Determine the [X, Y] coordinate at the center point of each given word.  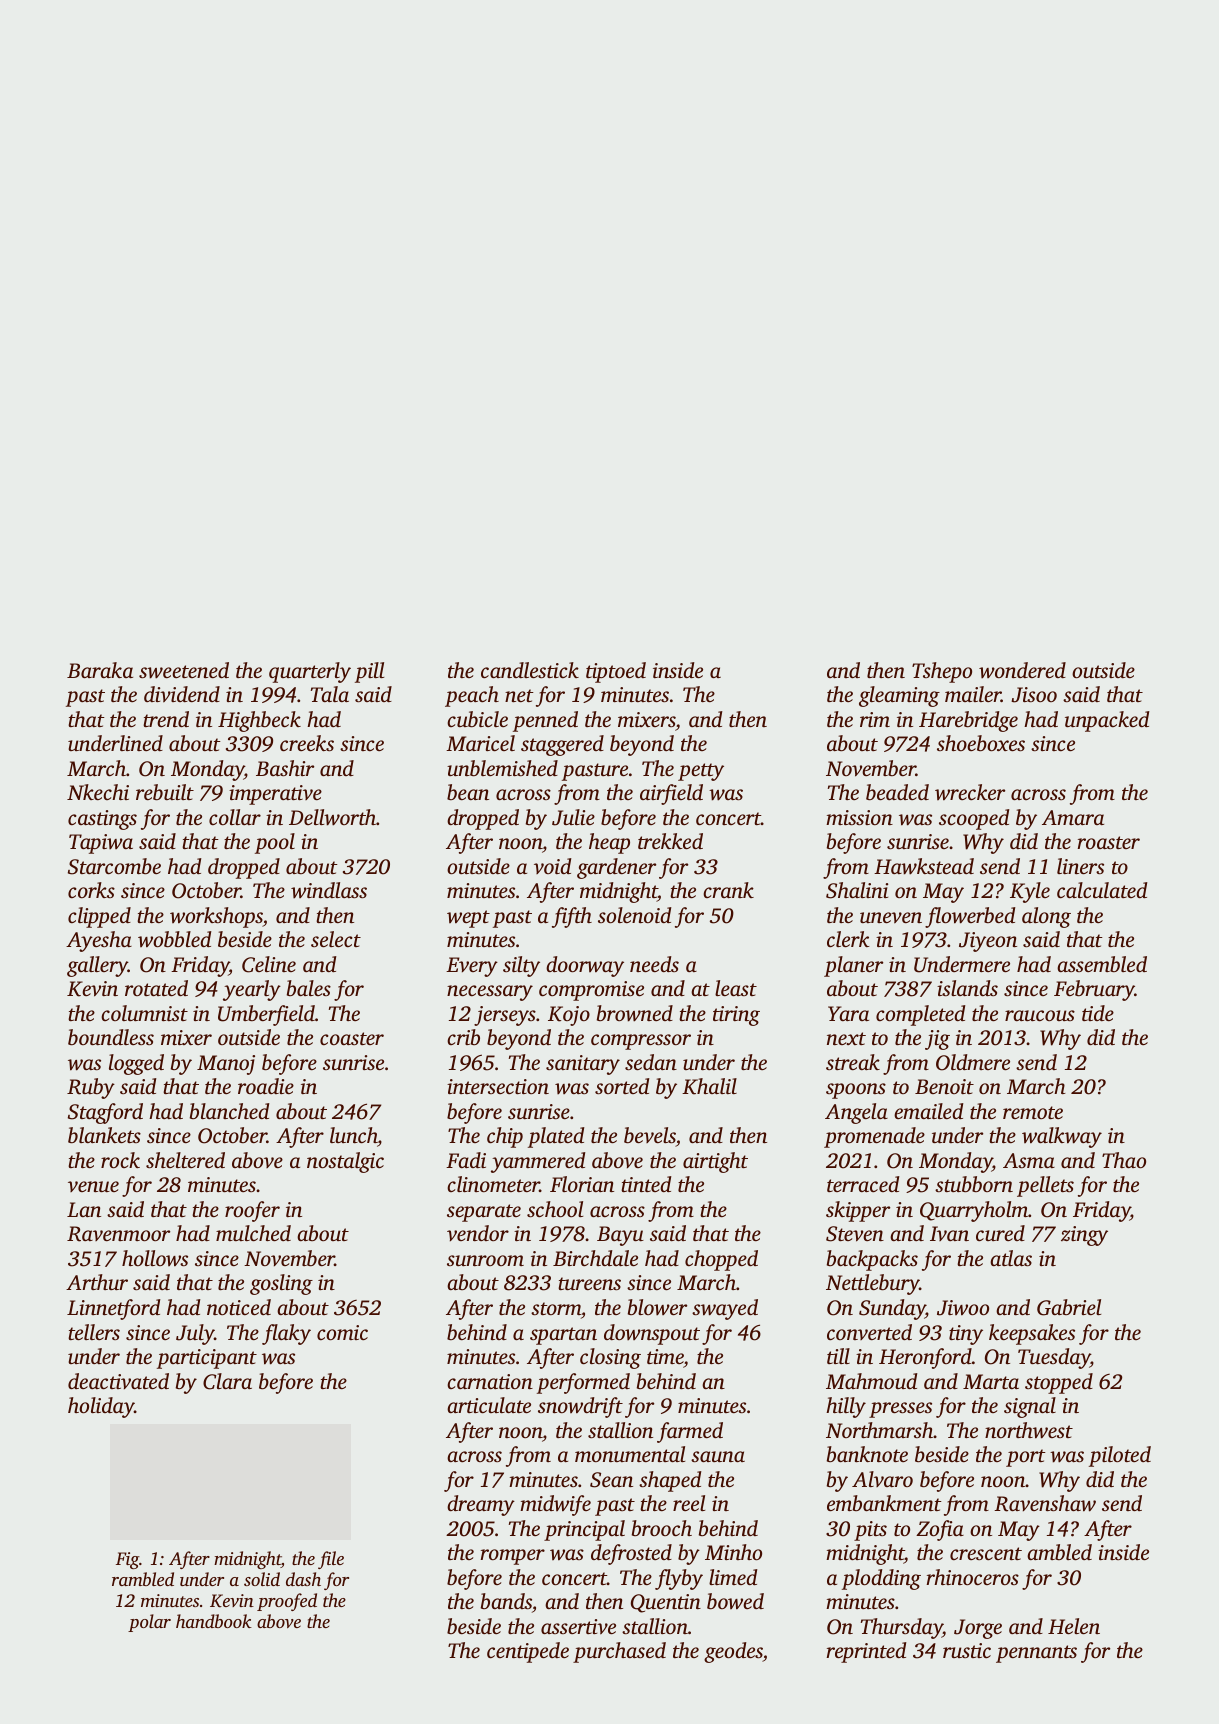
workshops [216, 917]
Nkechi [98, 792]
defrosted [631, 1554]
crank [728, 890]
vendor [478, 1233]
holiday [101, 1407]
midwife [555, 1505]
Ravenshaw [1045, 1503]
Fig [127, 1560]
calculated [1102, 890]
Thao [1124, 1160]
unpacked [1107, 721]
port [1026, 1458]
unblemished [502, 768]
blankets [104, 1135]
